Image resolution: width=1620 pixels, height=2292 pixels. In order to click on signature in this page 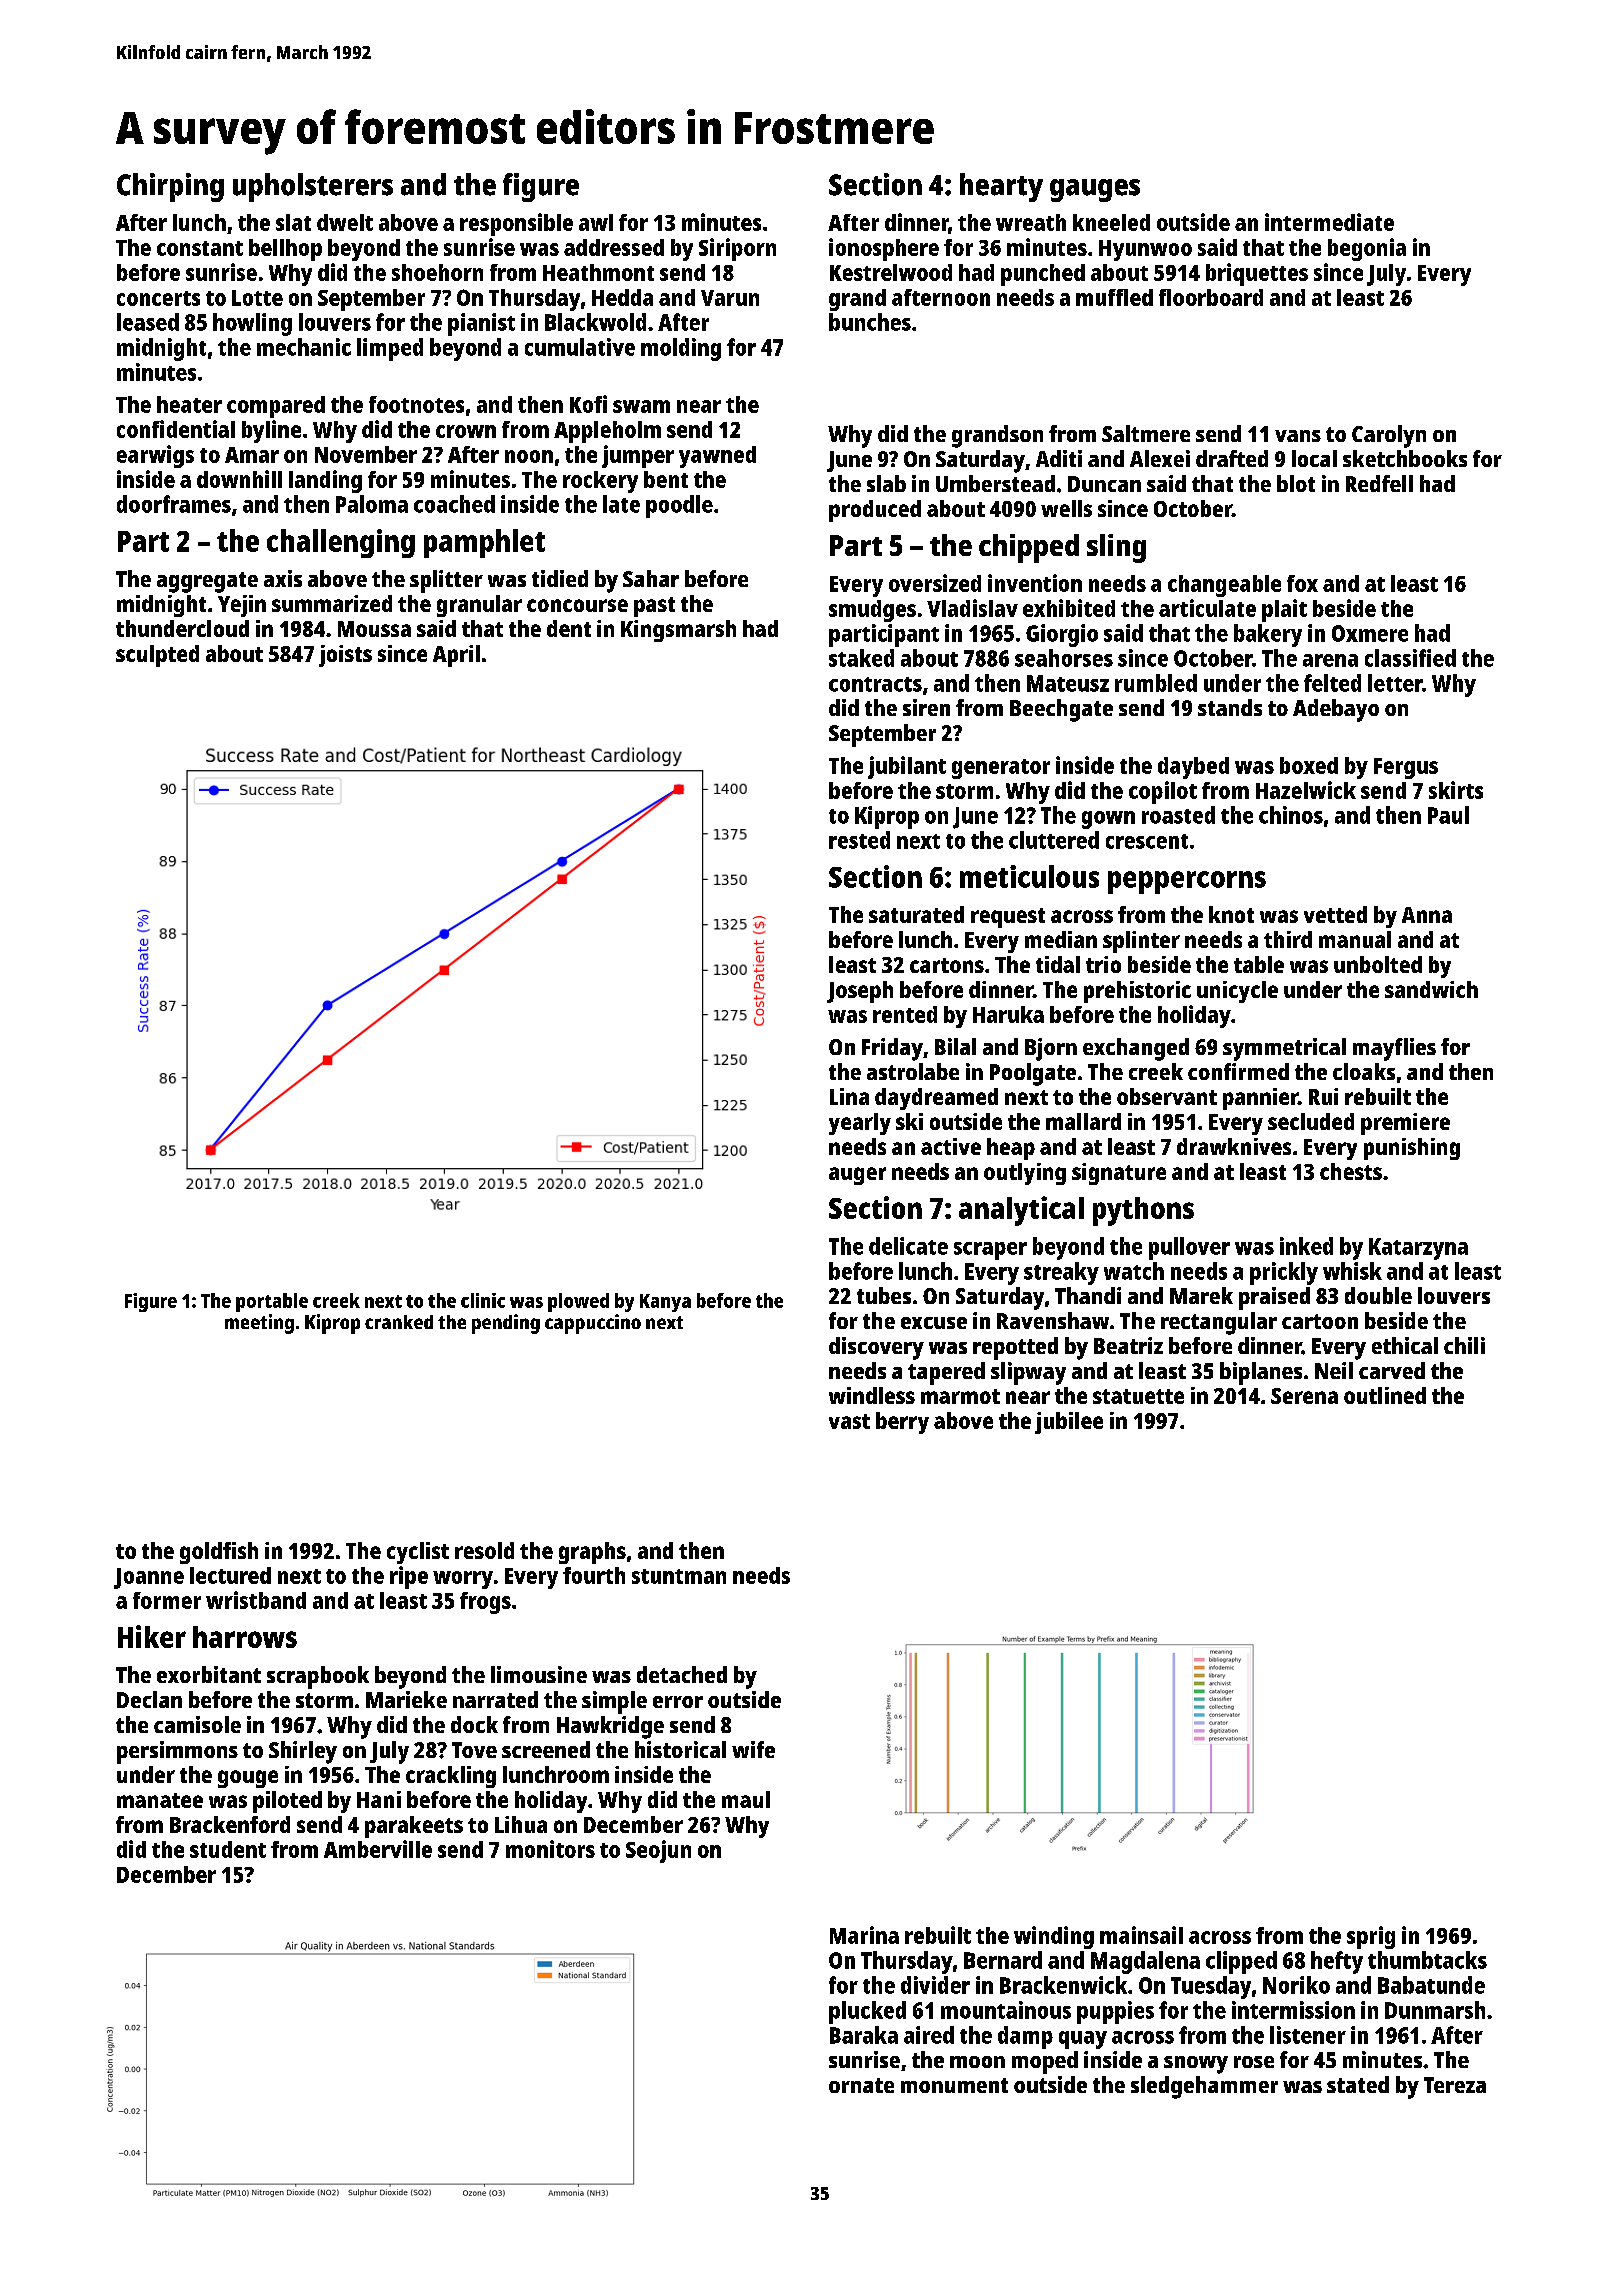, I will do `click(1119, 1174)`.
